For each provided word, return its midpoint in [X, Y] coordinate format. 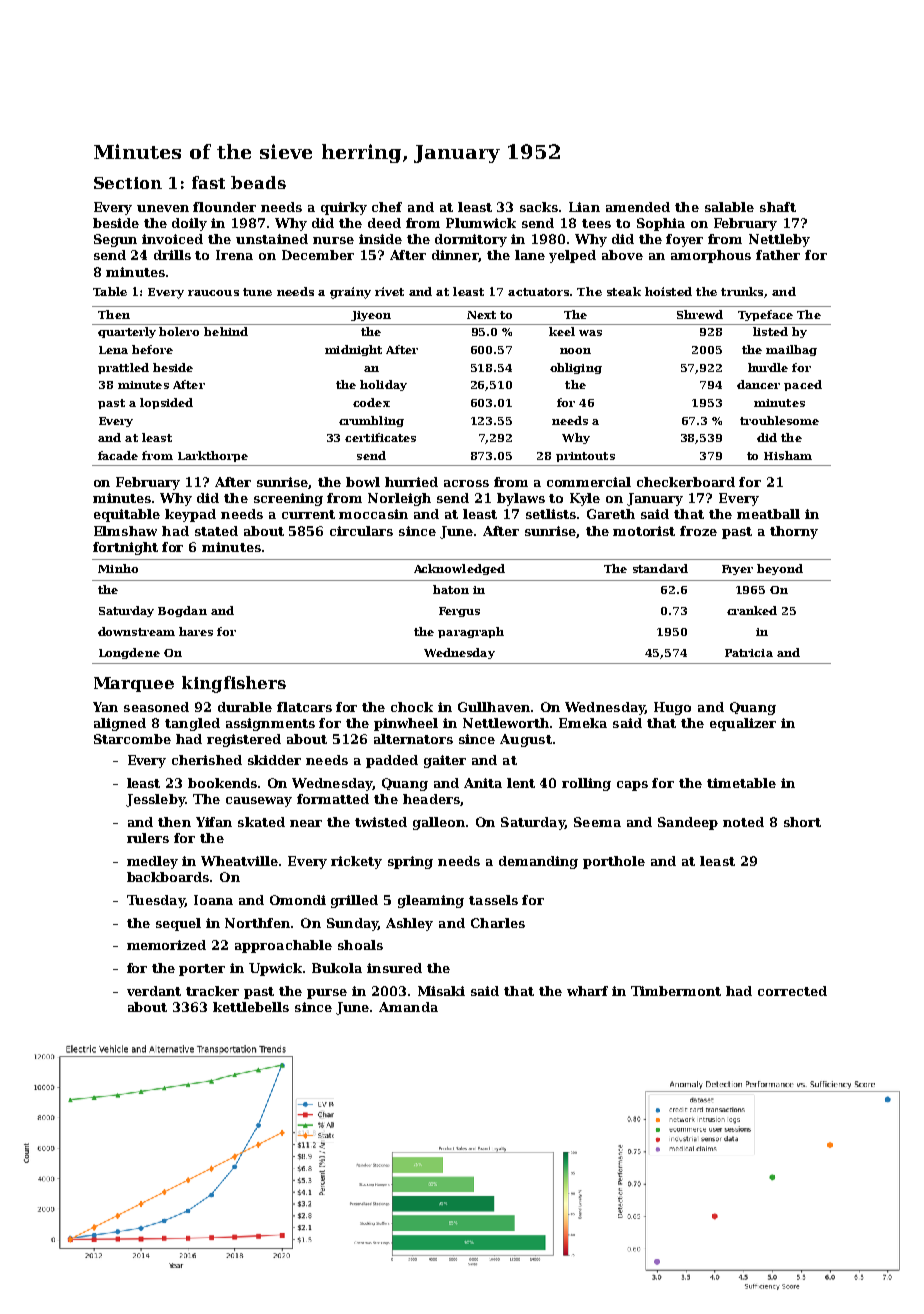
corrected [792, 991]
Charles [498, 923]
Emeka [583, 723]
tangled [192, 724]
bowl [363, 482]
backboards [168, 877]
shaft [778, 207]
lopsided [166, 403]
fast [208, 182]
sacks [540, 207]
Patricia [749, 653]
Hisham [788, 455]
